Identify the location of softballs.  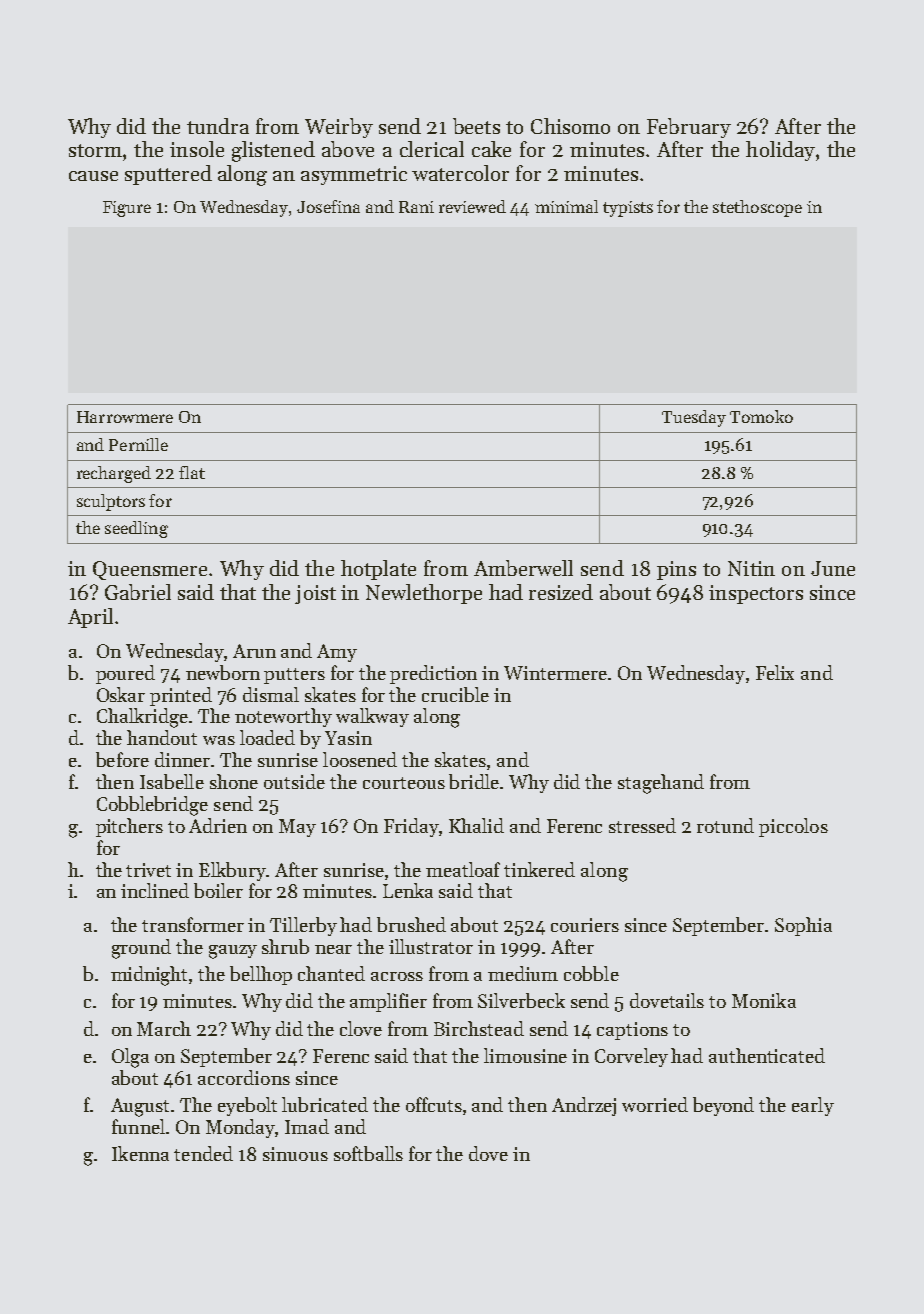
(368, 1153).
